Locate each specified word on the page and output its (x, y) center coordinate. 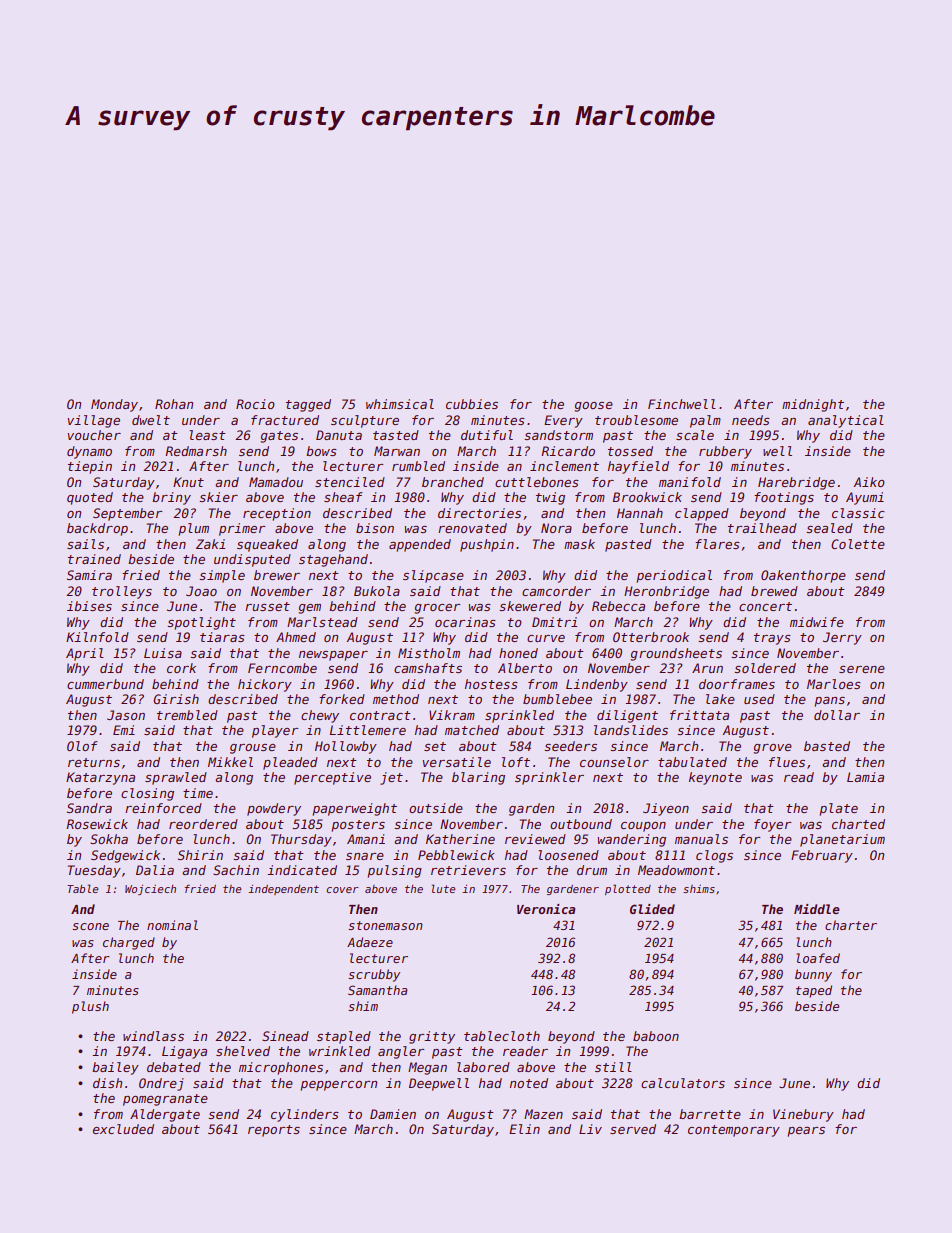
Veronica (546, 909)
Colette (858, 544)
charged (129, 943)
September (127, 514)
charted (858, 824)
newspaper (333, 656)
